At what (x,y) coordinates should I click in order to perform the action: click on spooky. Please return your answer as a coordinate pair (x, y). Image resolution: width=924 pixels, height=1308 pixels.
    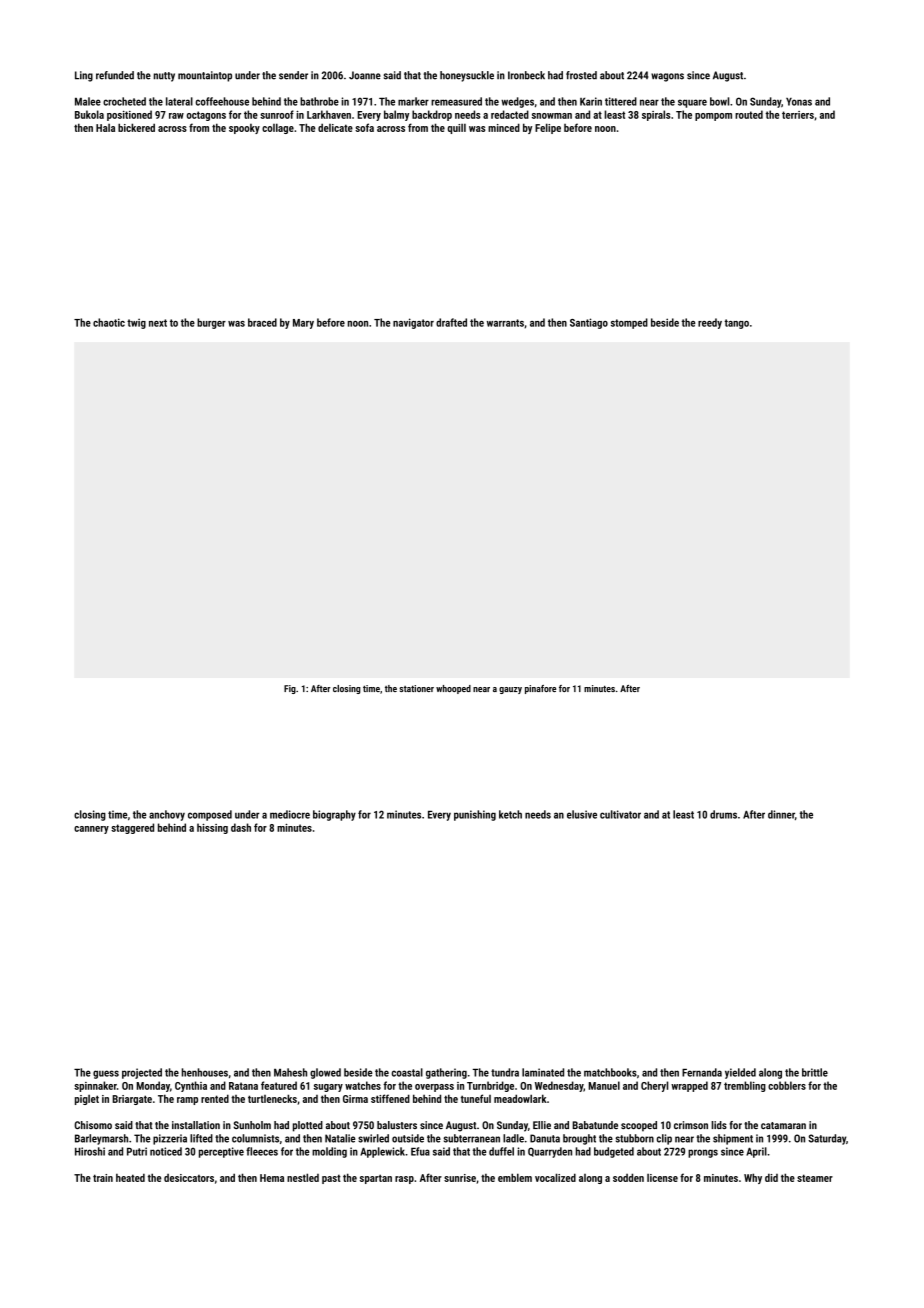
    Looking at the image, I should click on (244, 129).
